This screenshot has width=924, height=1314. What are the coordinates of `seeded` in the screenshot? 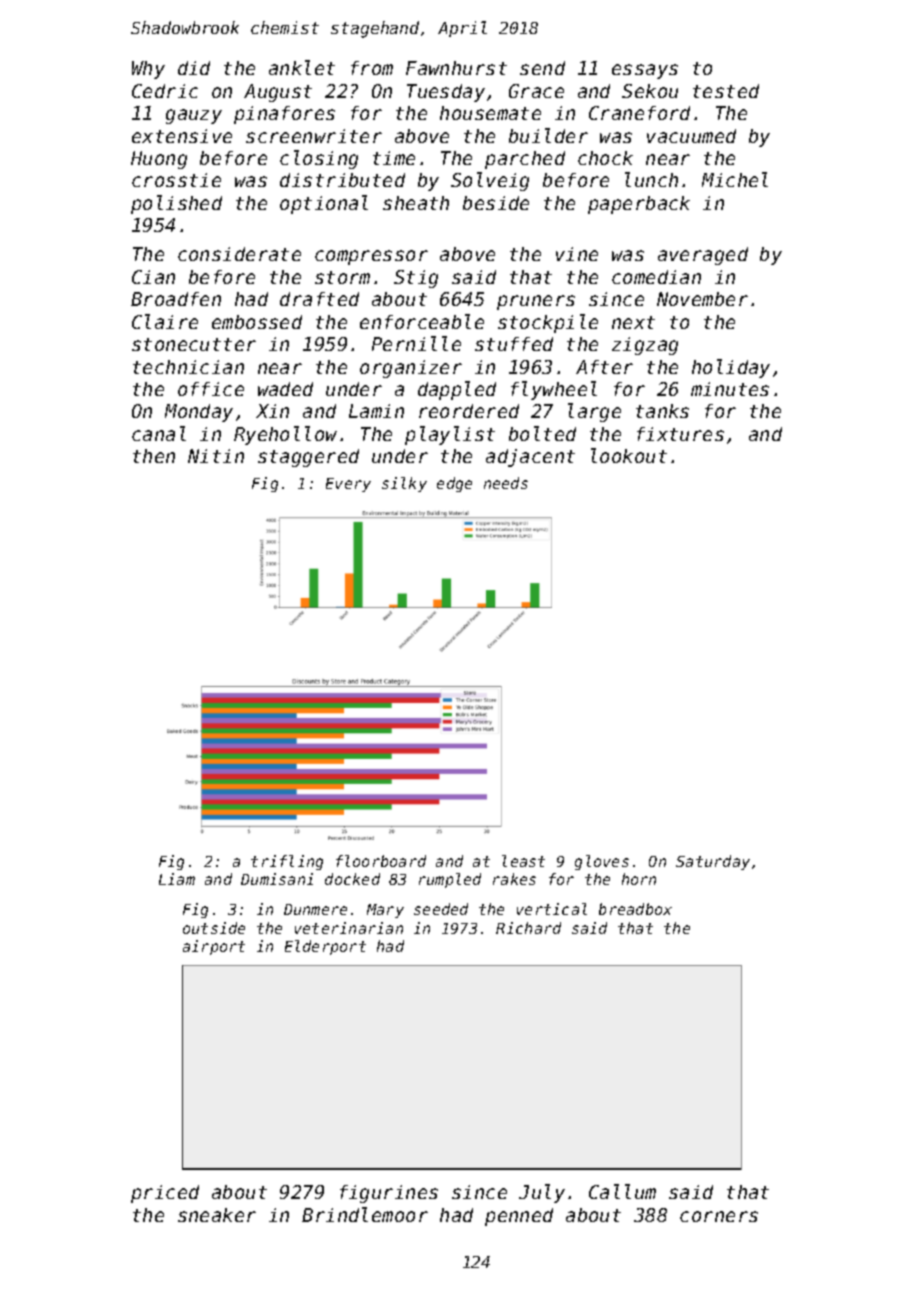 It's located at (441, 909).
